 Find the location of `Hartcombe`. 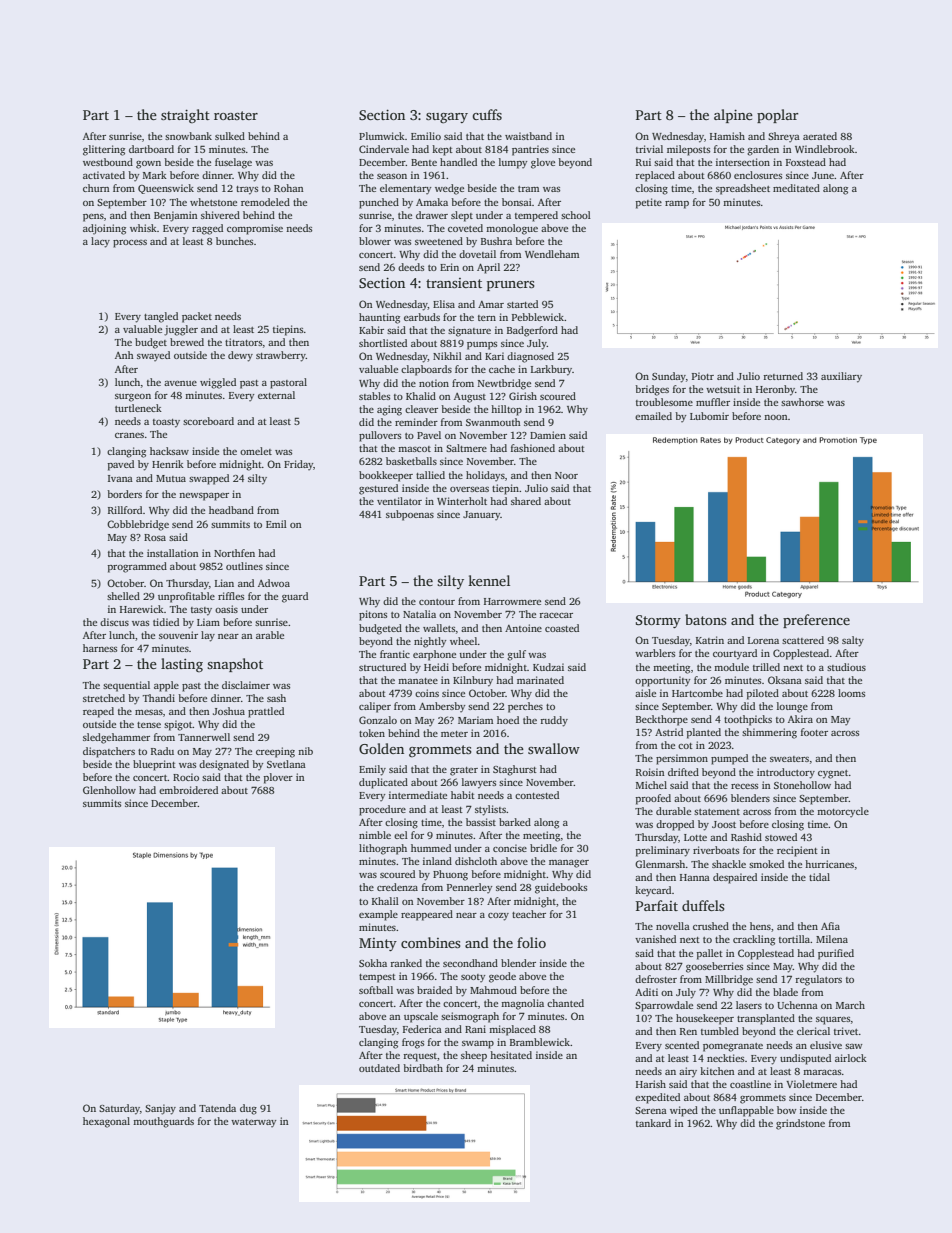

Hartcombe is located at coordinates (697, 693).
